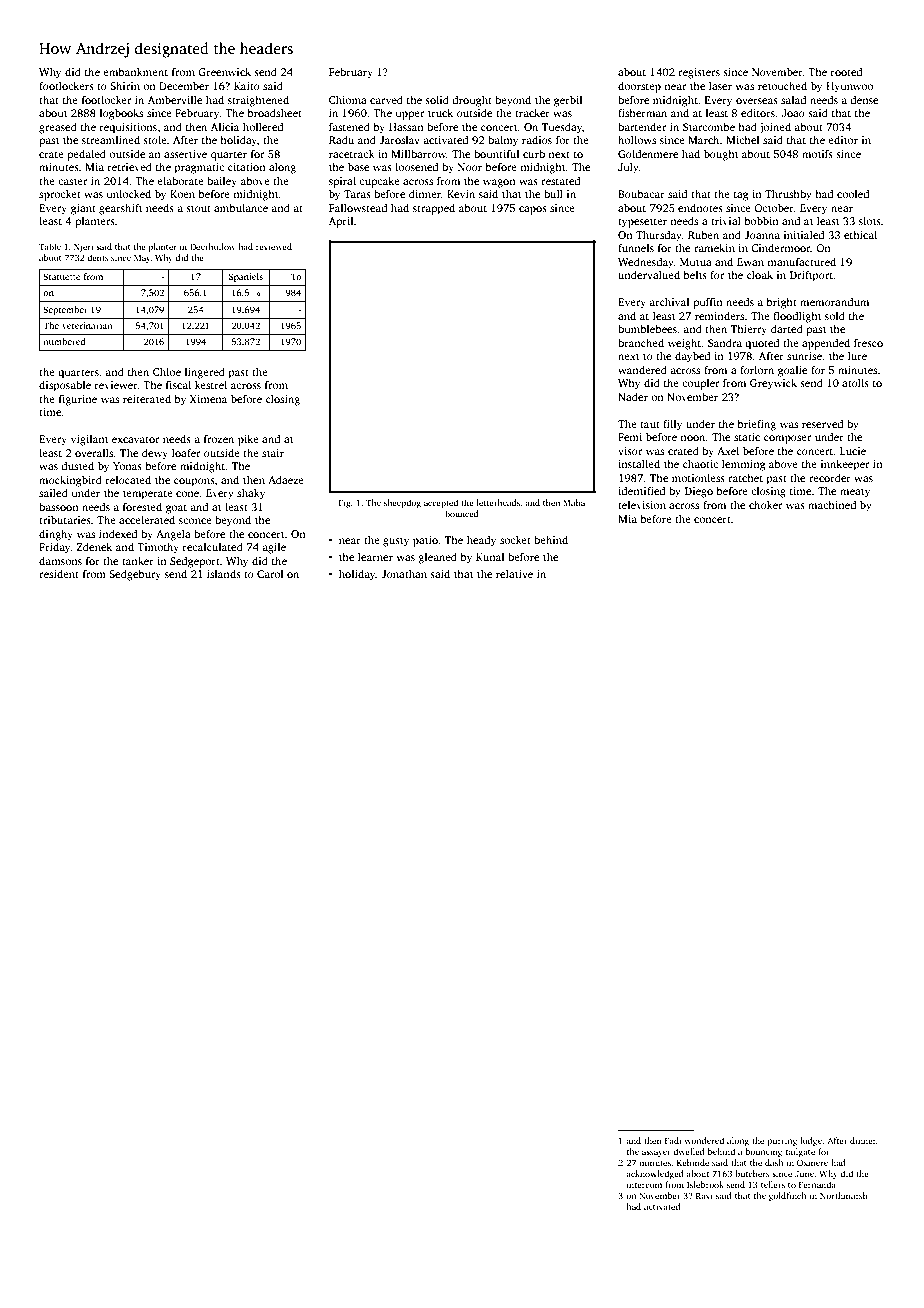 The height and width of the screenshot is (1308, 924). What do you see at coordinates (673, 1140) in the screenshot?
I see `Fadi` at bounding box center [673, 1140].
